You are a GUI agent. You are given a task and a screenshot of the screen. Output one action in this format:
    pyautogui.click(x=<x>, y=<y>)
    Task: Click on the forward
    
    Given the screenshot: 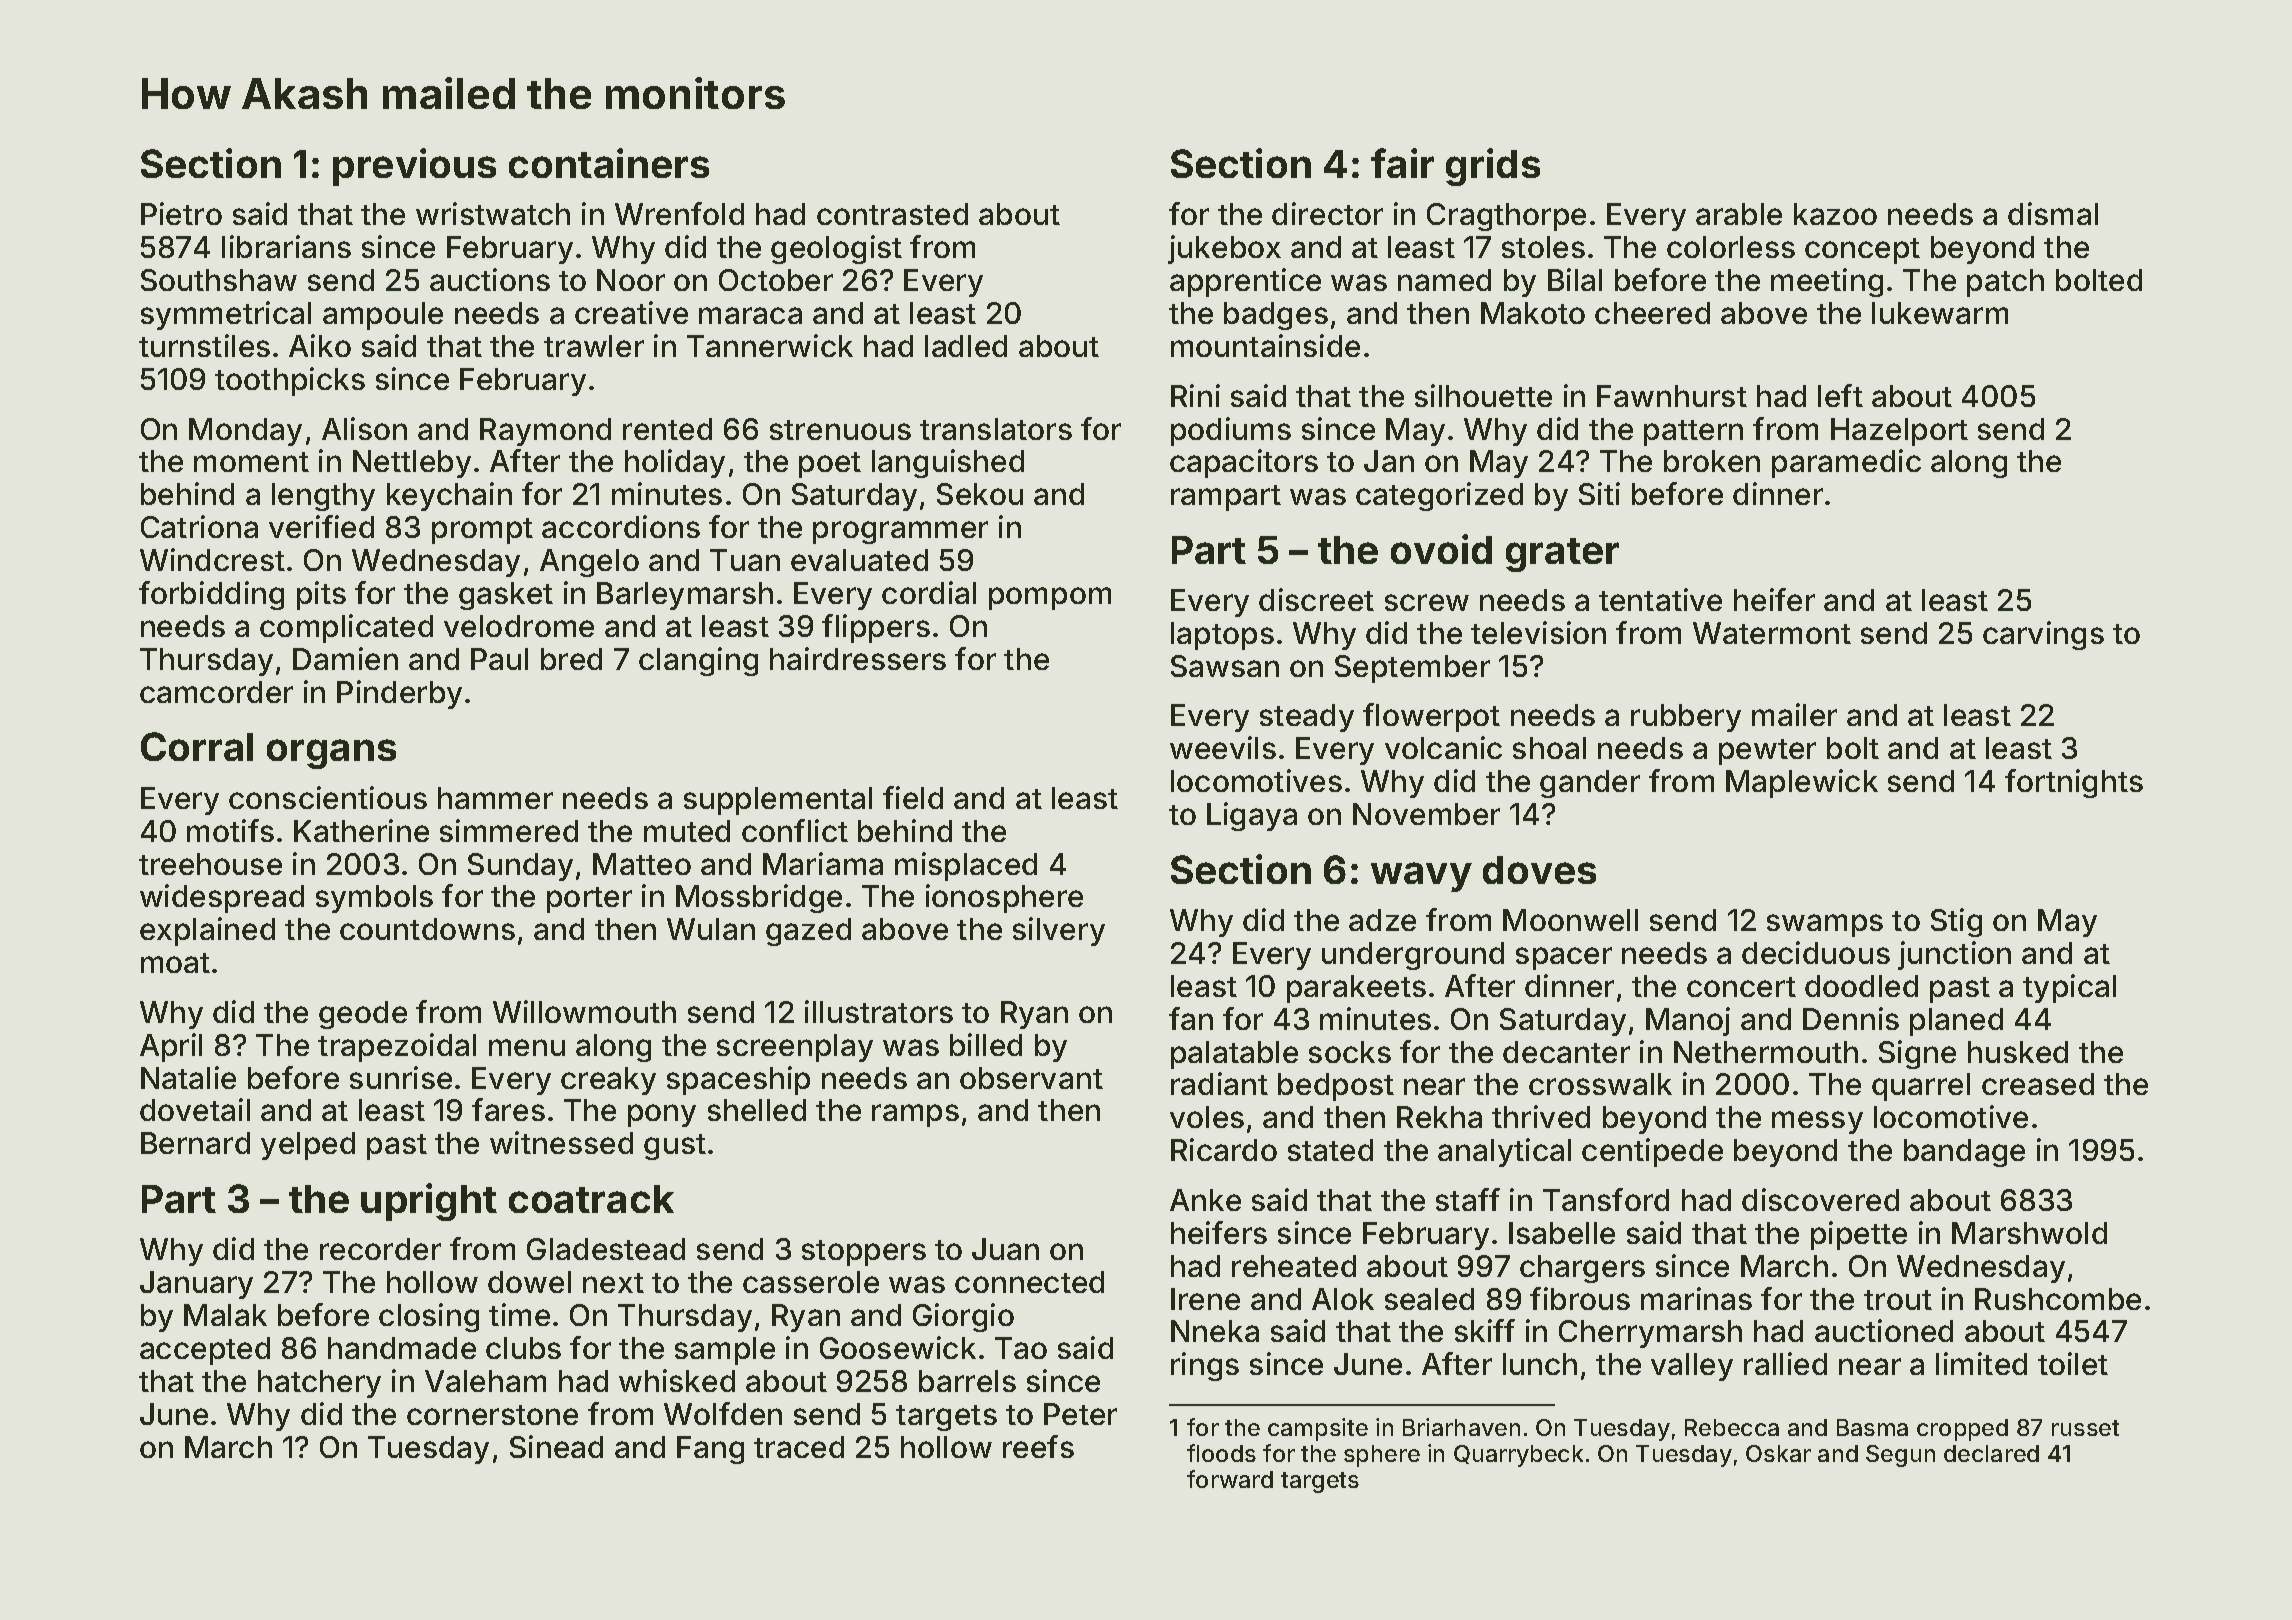 What is the action you would take?
    pyautogui.click(x=1230, y=1479)
